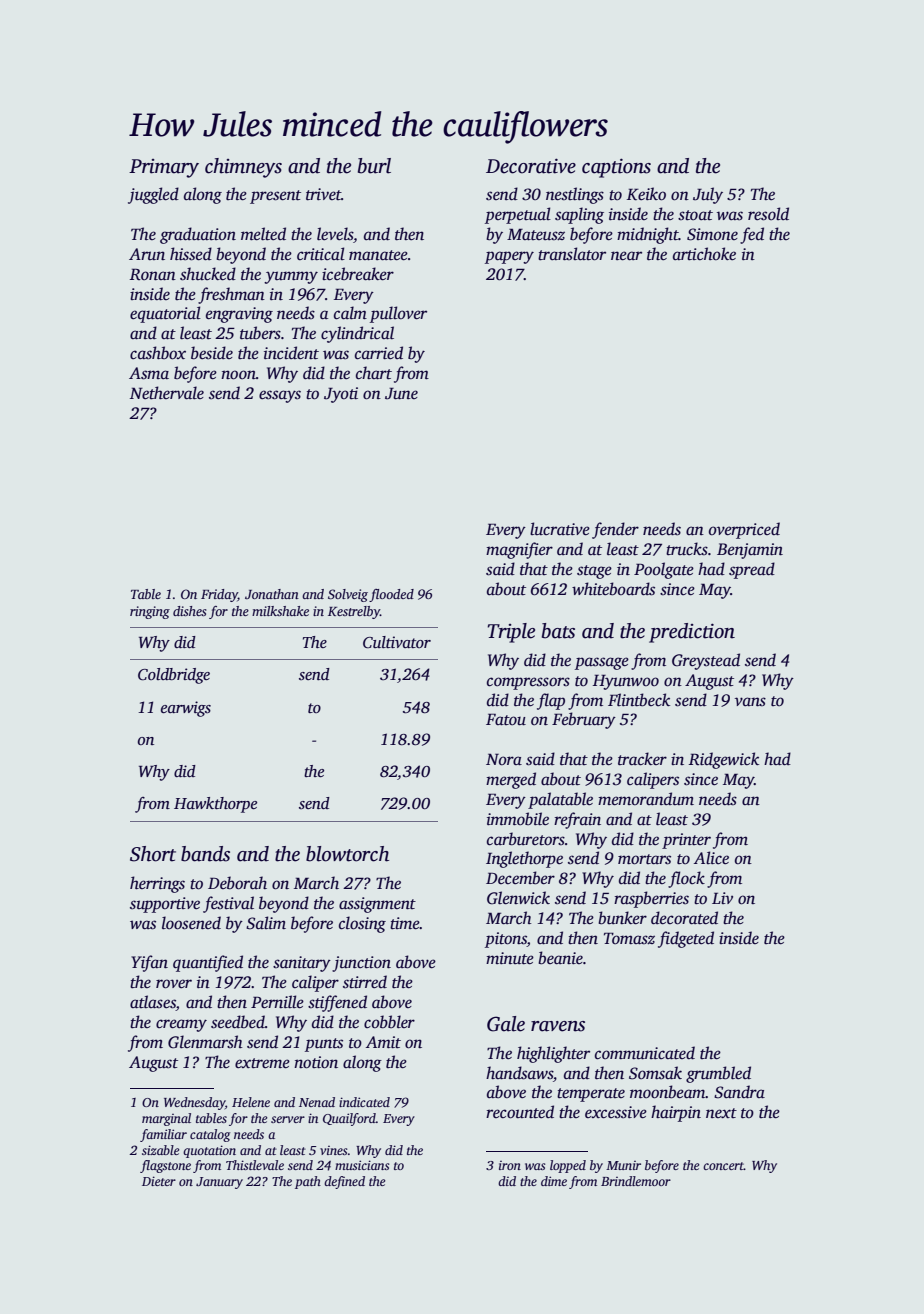  I want to click on sizable, so click(161, 1150).
